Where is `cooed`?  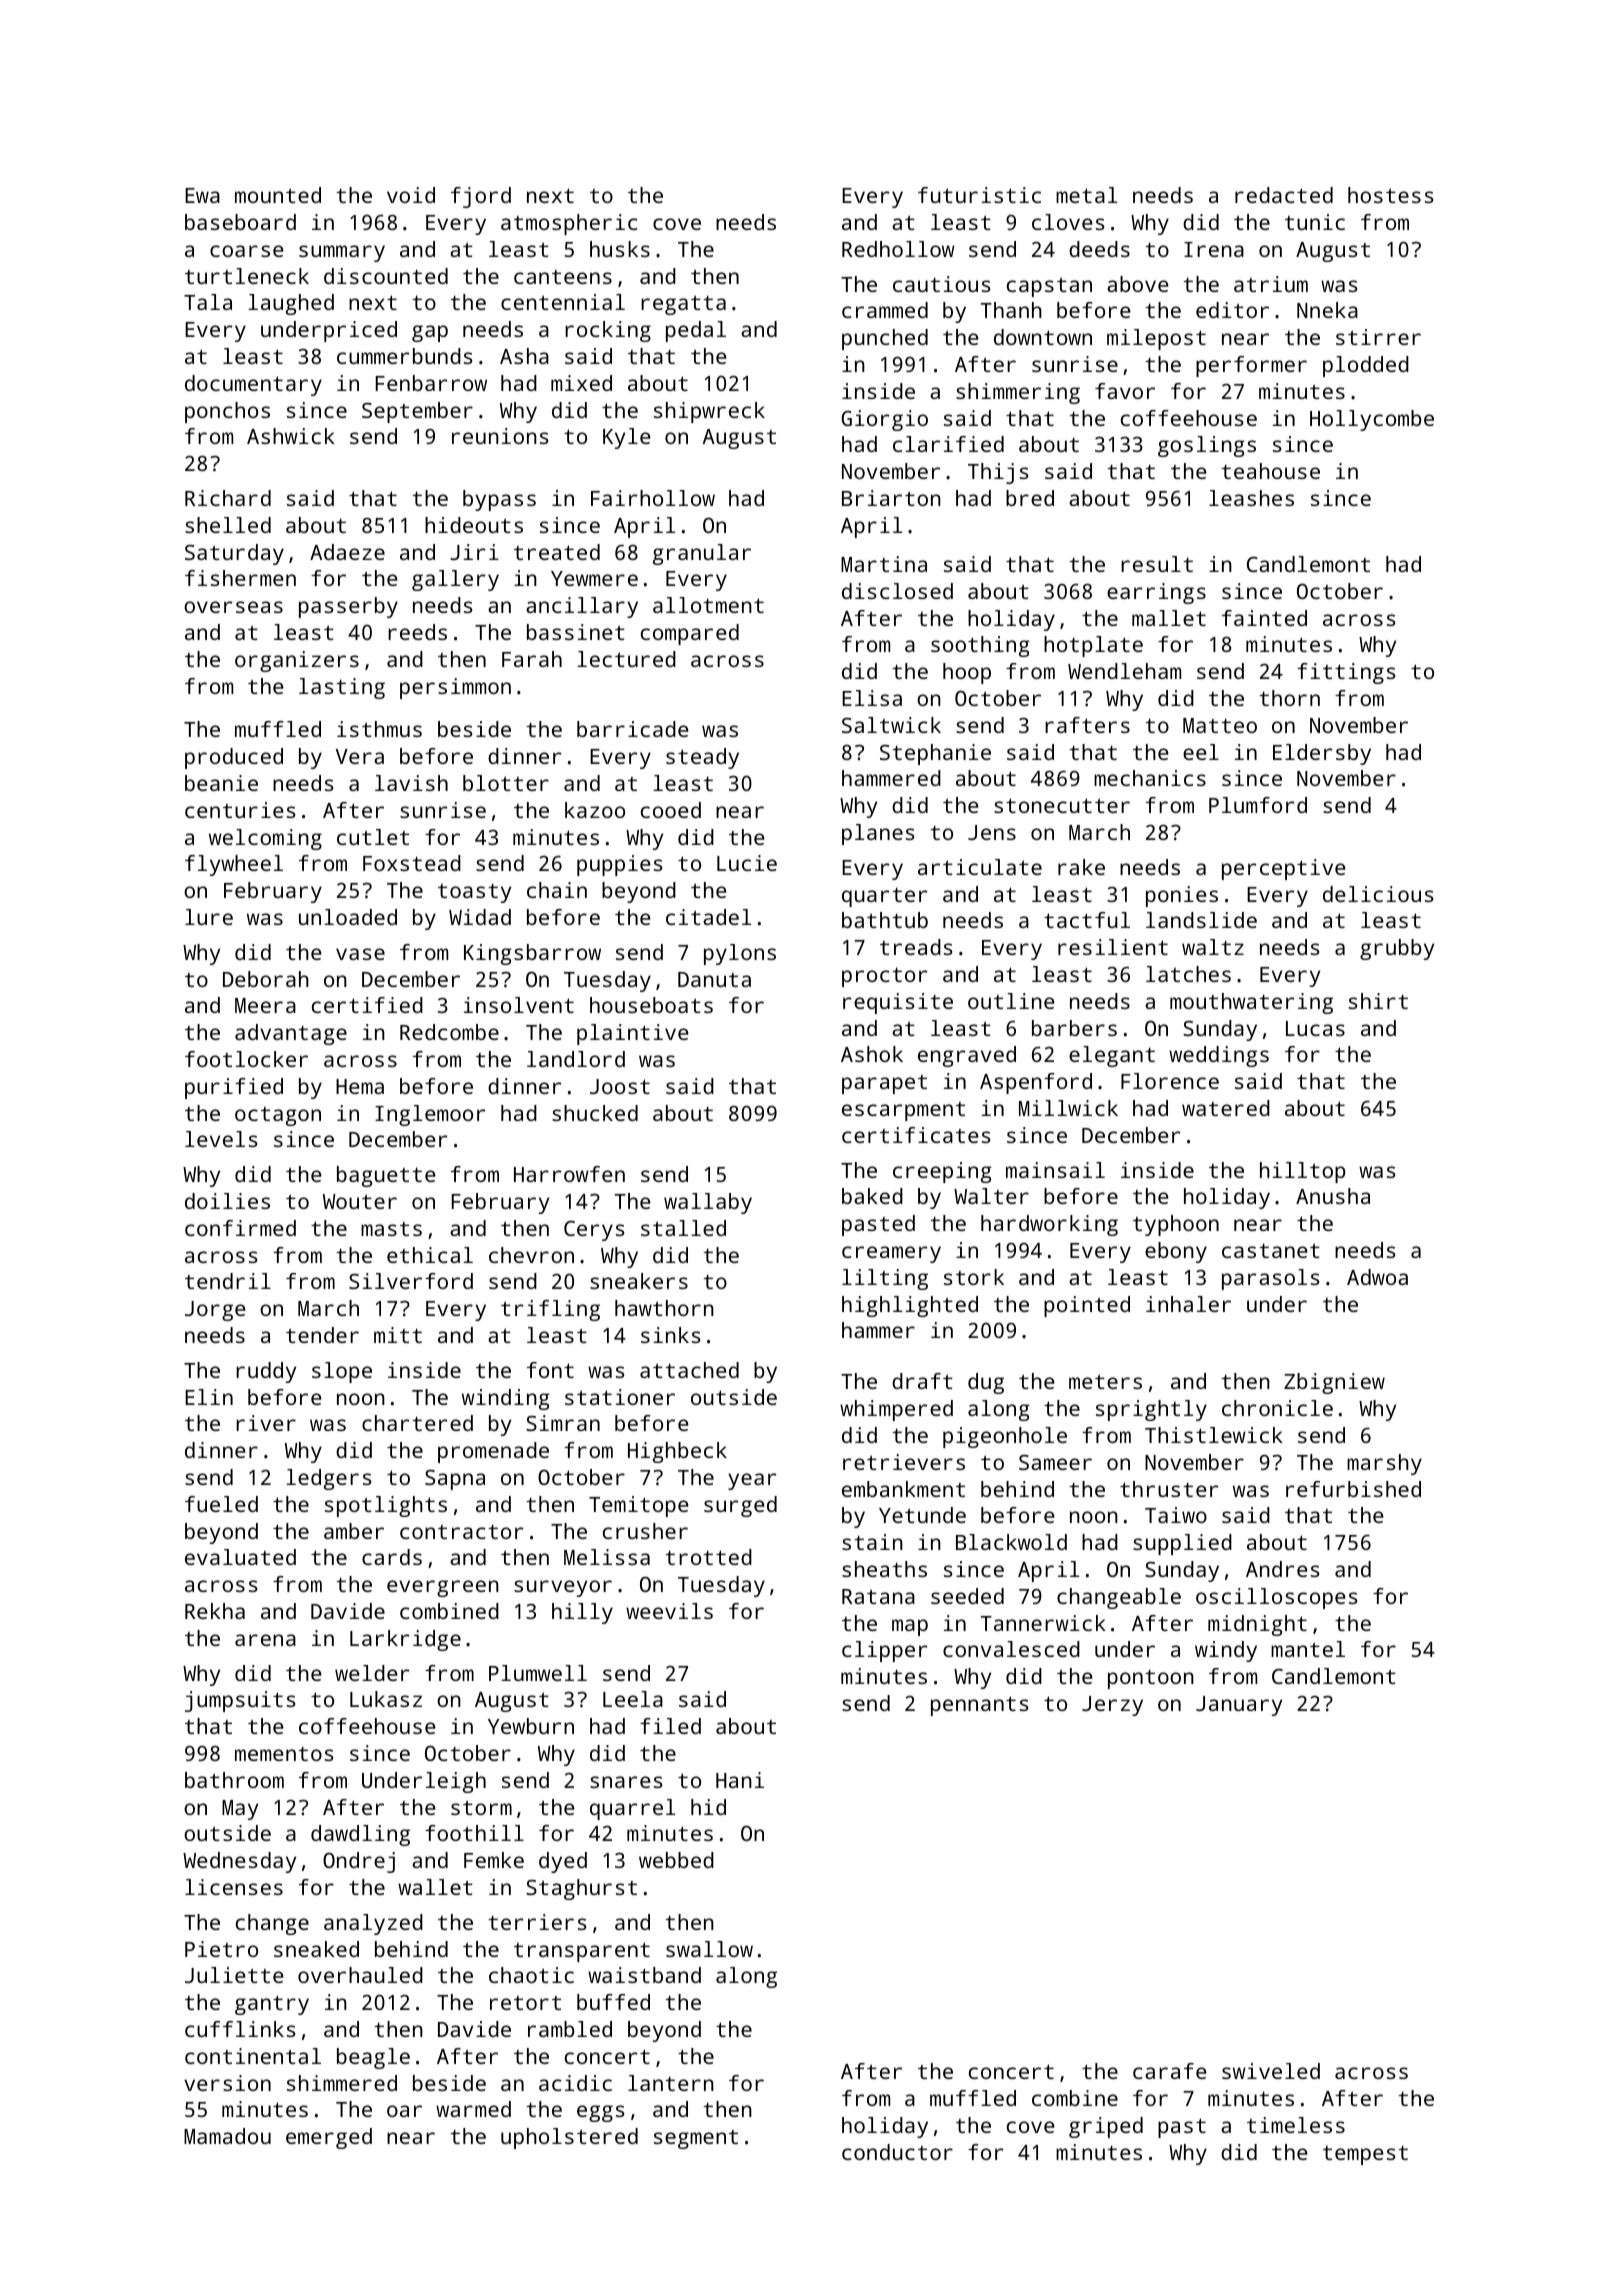 cooed is located at coordinates (671, 810).
